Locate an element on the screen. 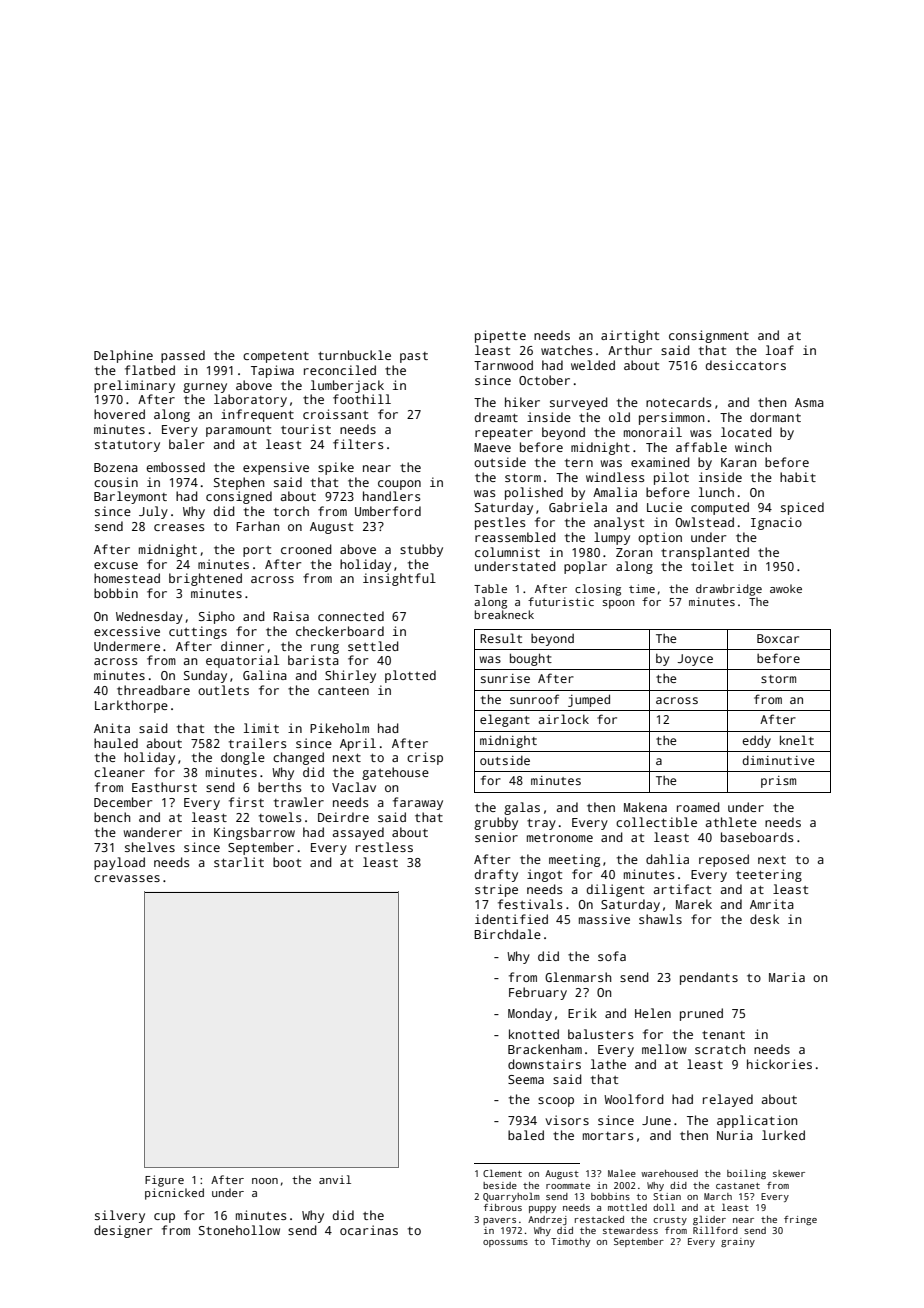  spiced is located at coordinates (802, 508).
